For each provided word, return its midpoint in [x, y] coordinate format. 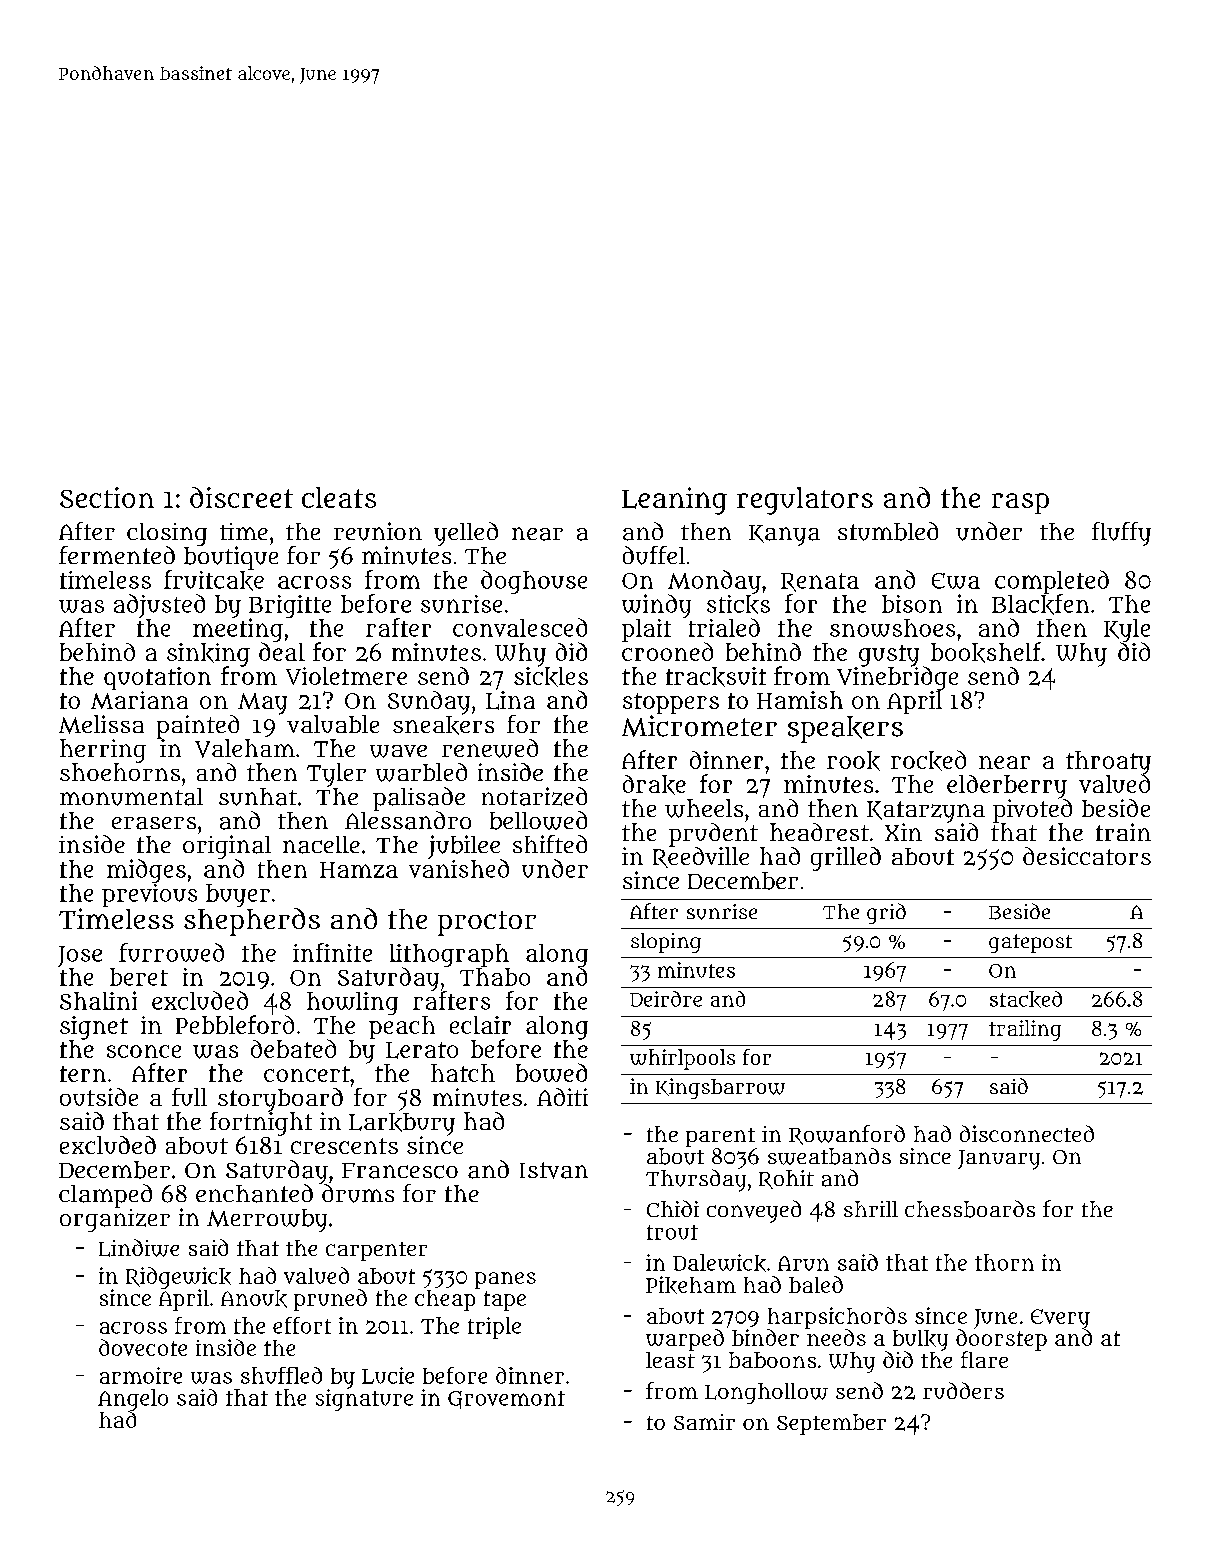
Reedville [701, 857]
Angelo [133, 1400]
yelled [466, 534]
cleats [339, 497]
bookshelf [986, 652]
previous [149, 895]
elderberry [1007, 787]
